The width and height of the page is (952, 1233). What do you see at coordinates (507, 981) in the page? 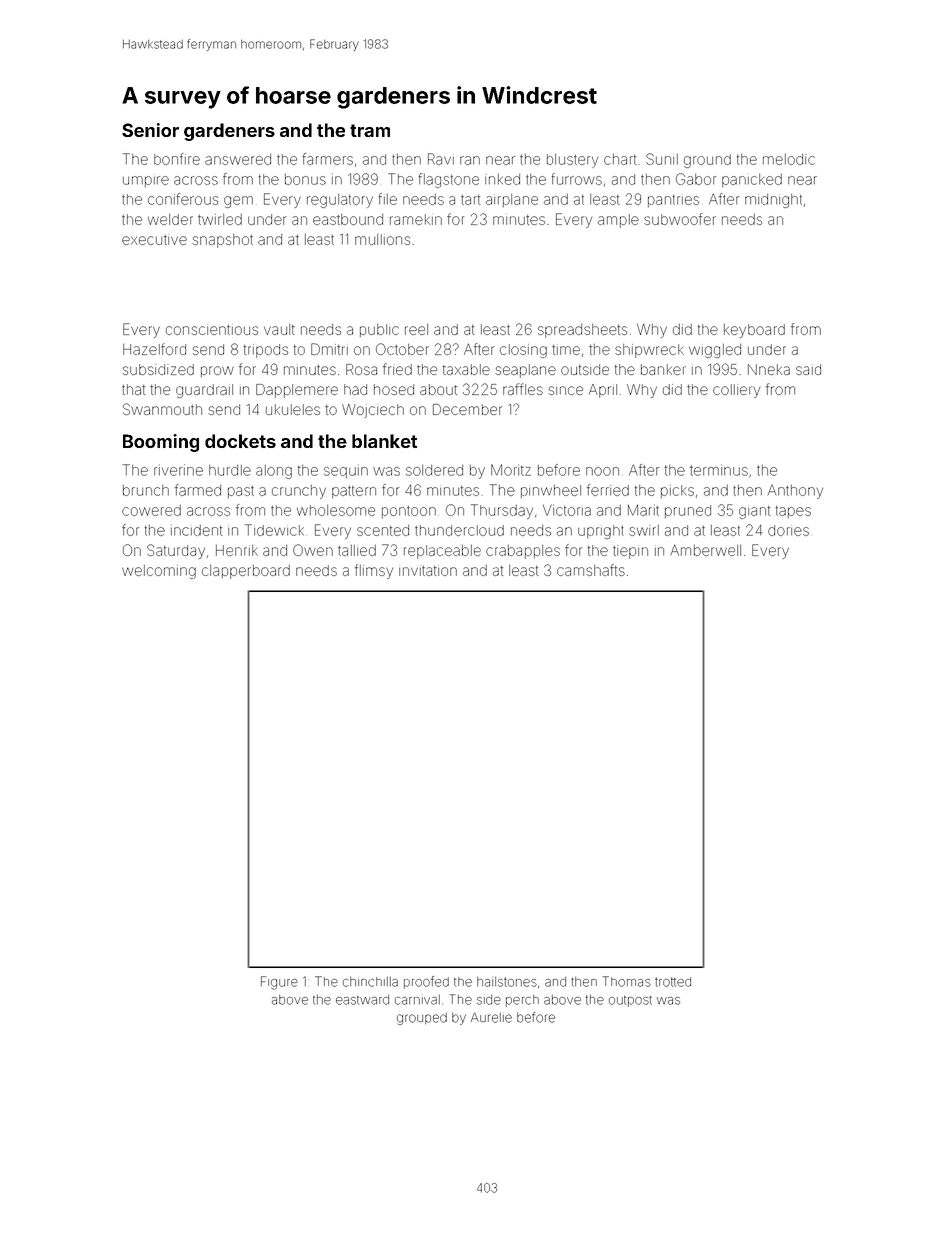
I see `hailstones` at bounding box center [507, 981].
